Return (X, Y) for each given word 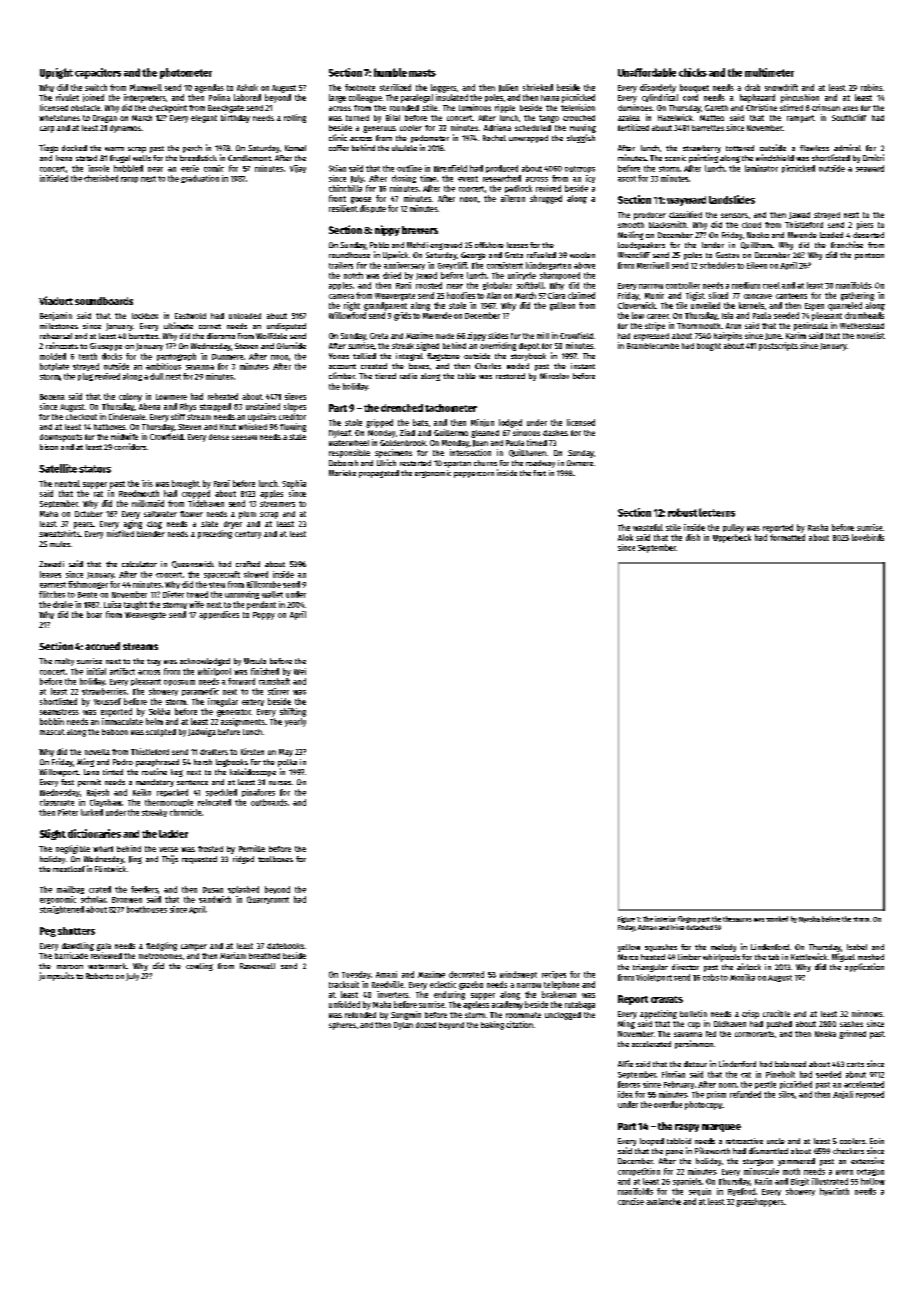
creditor (292, 416)
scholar (93, 899)
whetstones (59, 118)
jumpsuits (56, 976)
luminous (475, 107)
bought (709, 347)
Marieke (342, 473)
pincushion (800, 98)
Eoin (877, 1141)
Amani (386, 974)
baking (492, 1025)
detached (699, 927)
